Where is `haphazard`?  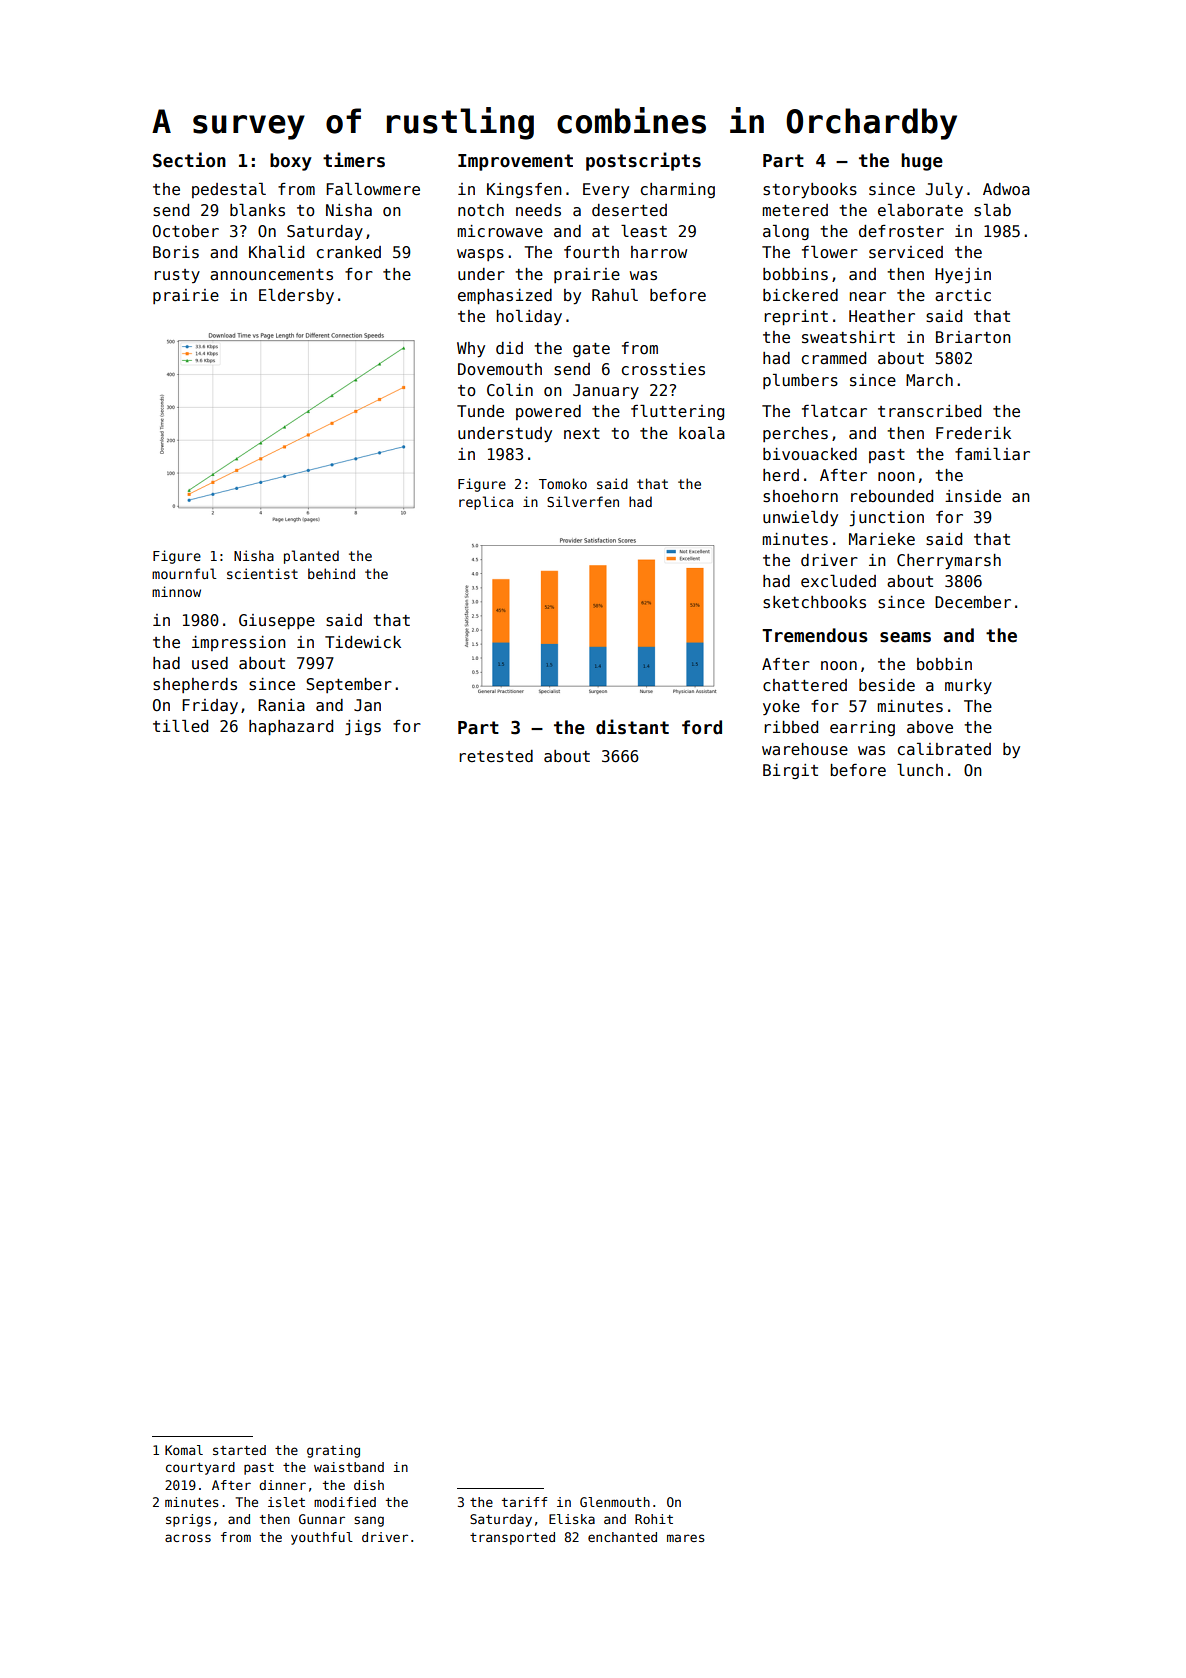 haphazard is located at coordinates (291, 727).
